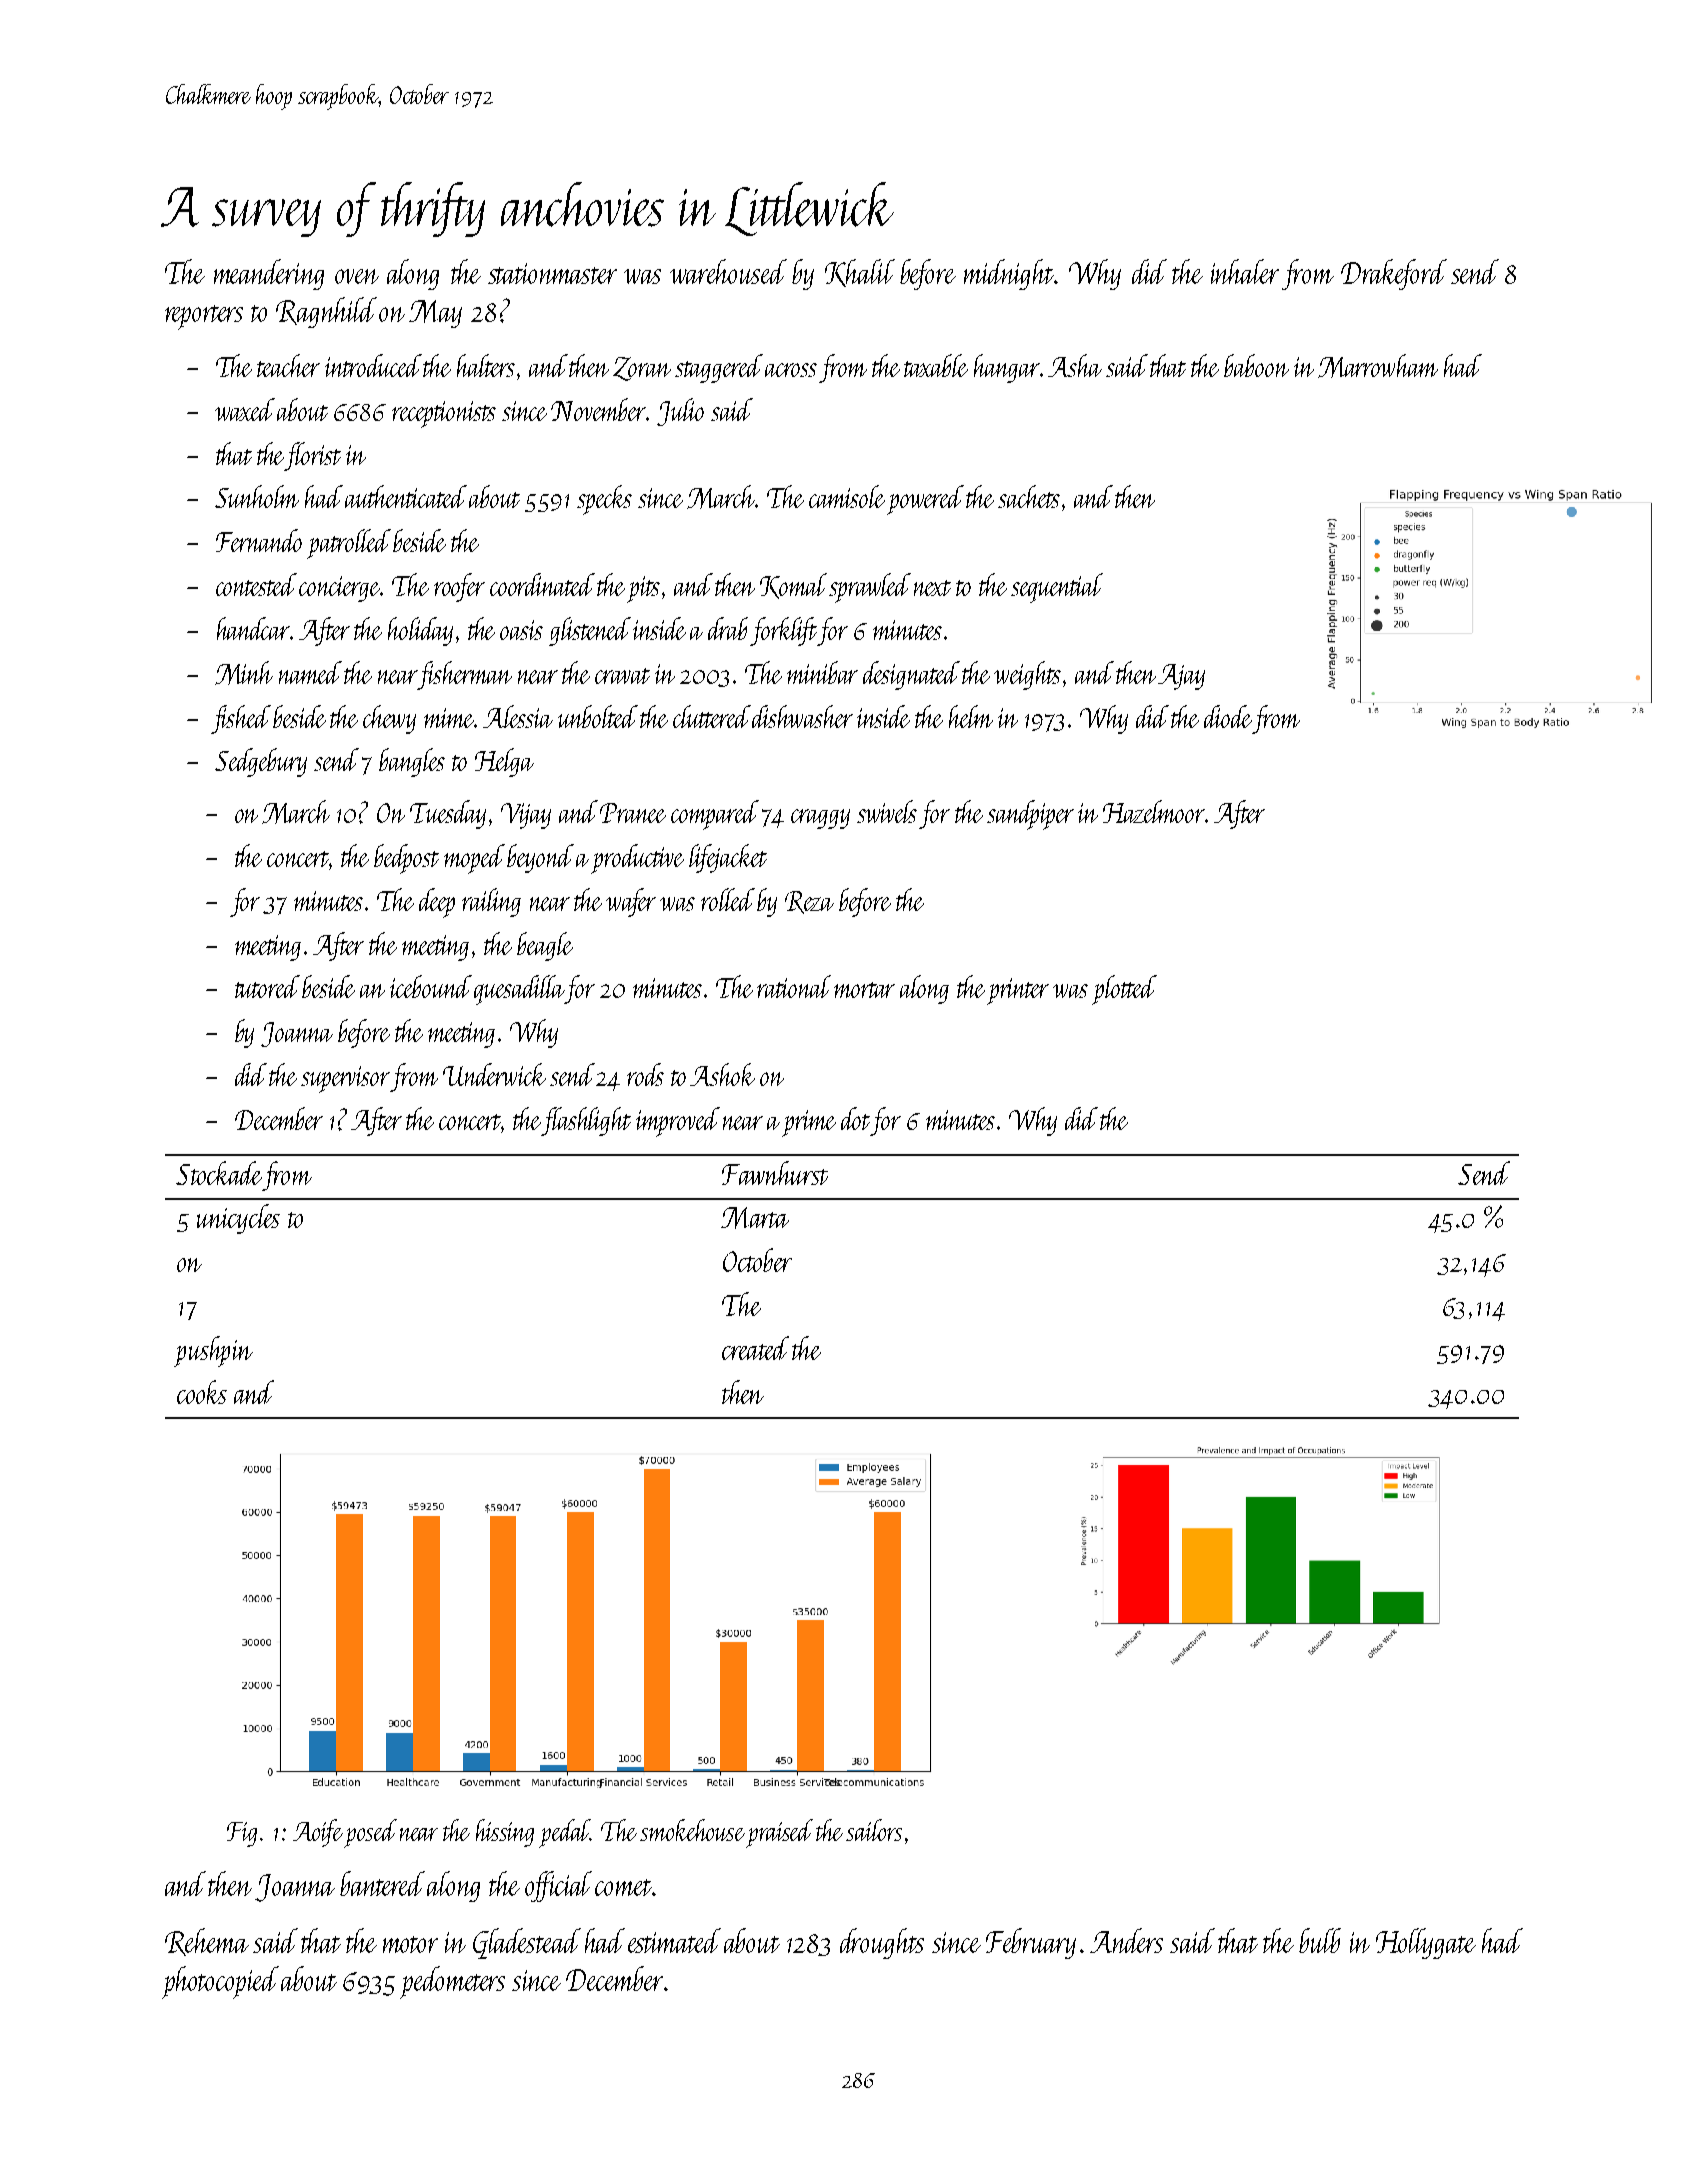  What do you see at coordinates (855, 1118) in the image?
I see `dot` at bounding box center [855, 1118].
